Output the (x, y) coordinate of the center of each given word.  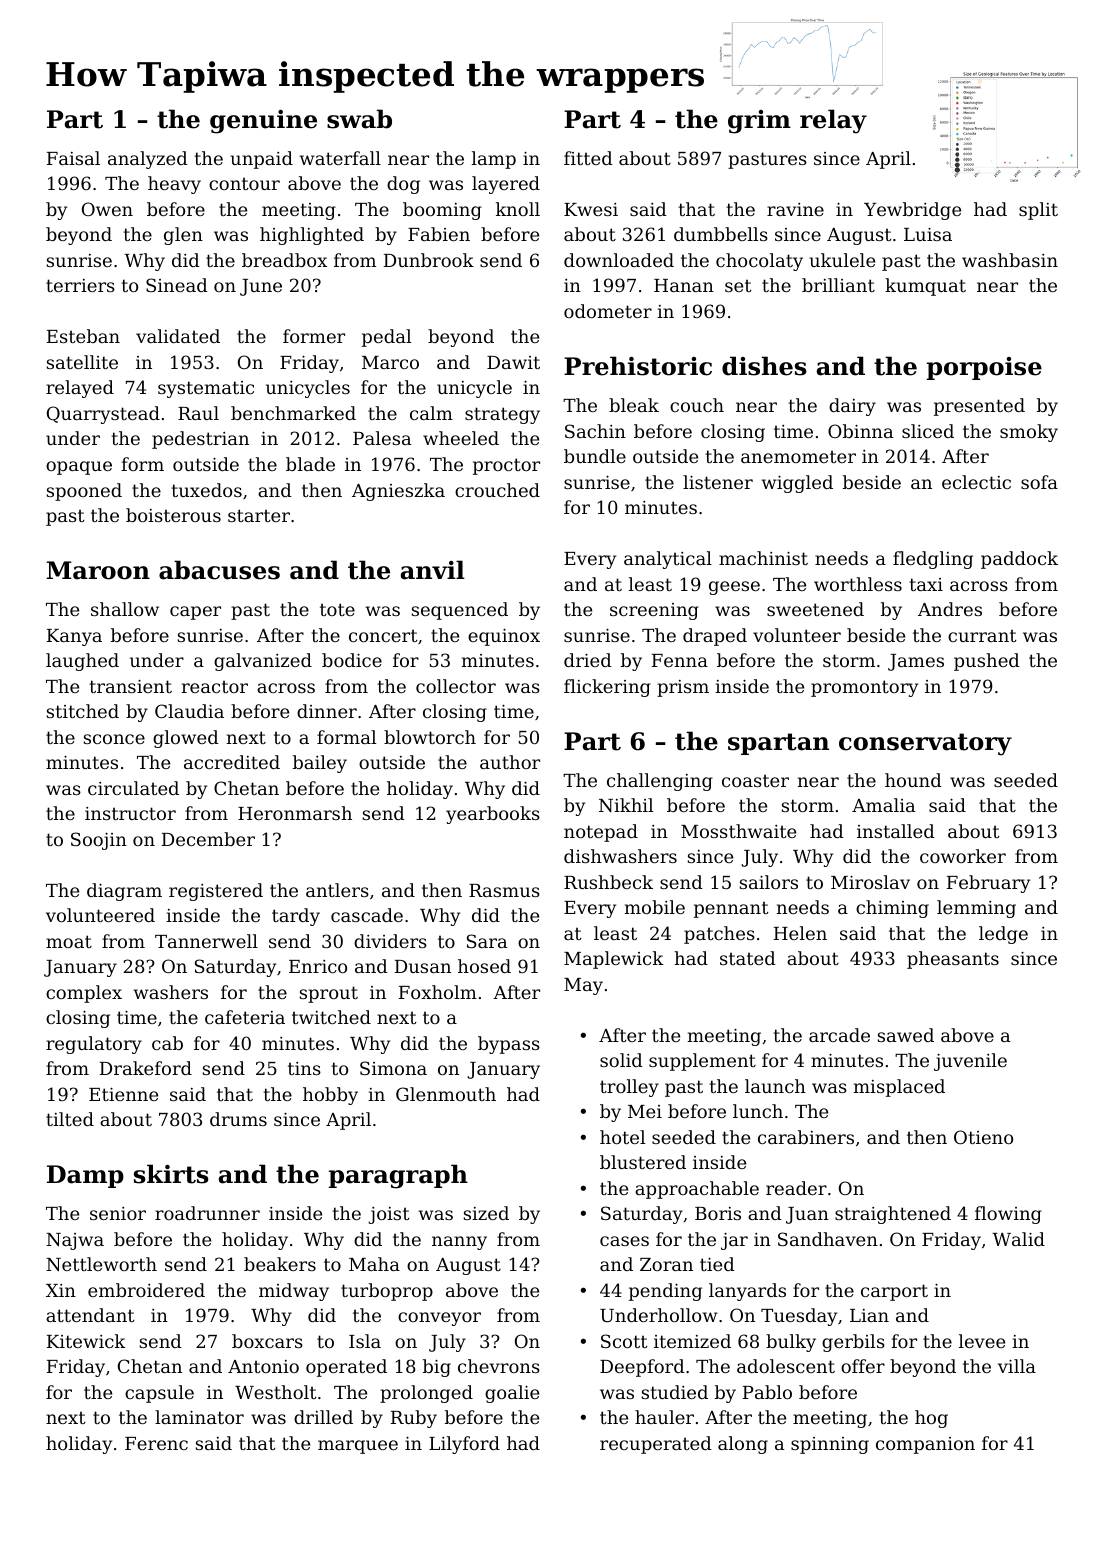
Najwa (75, 1241)
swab (359, 119)
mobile (655, 907)
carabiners (806, 1137)
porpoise (984, 368)
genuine (263, 122)
